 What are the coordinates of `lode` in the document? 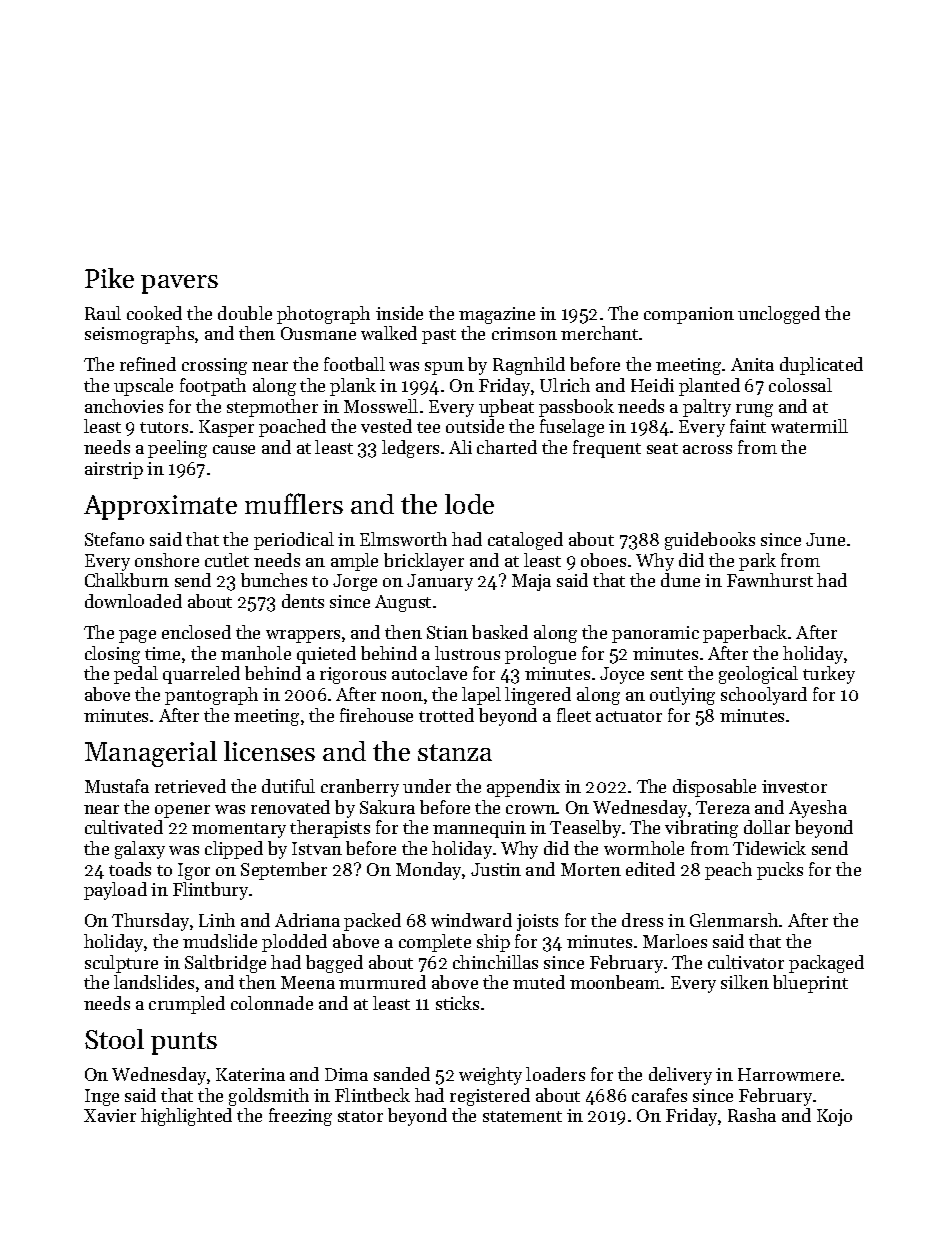 It's located at (469, 504).
